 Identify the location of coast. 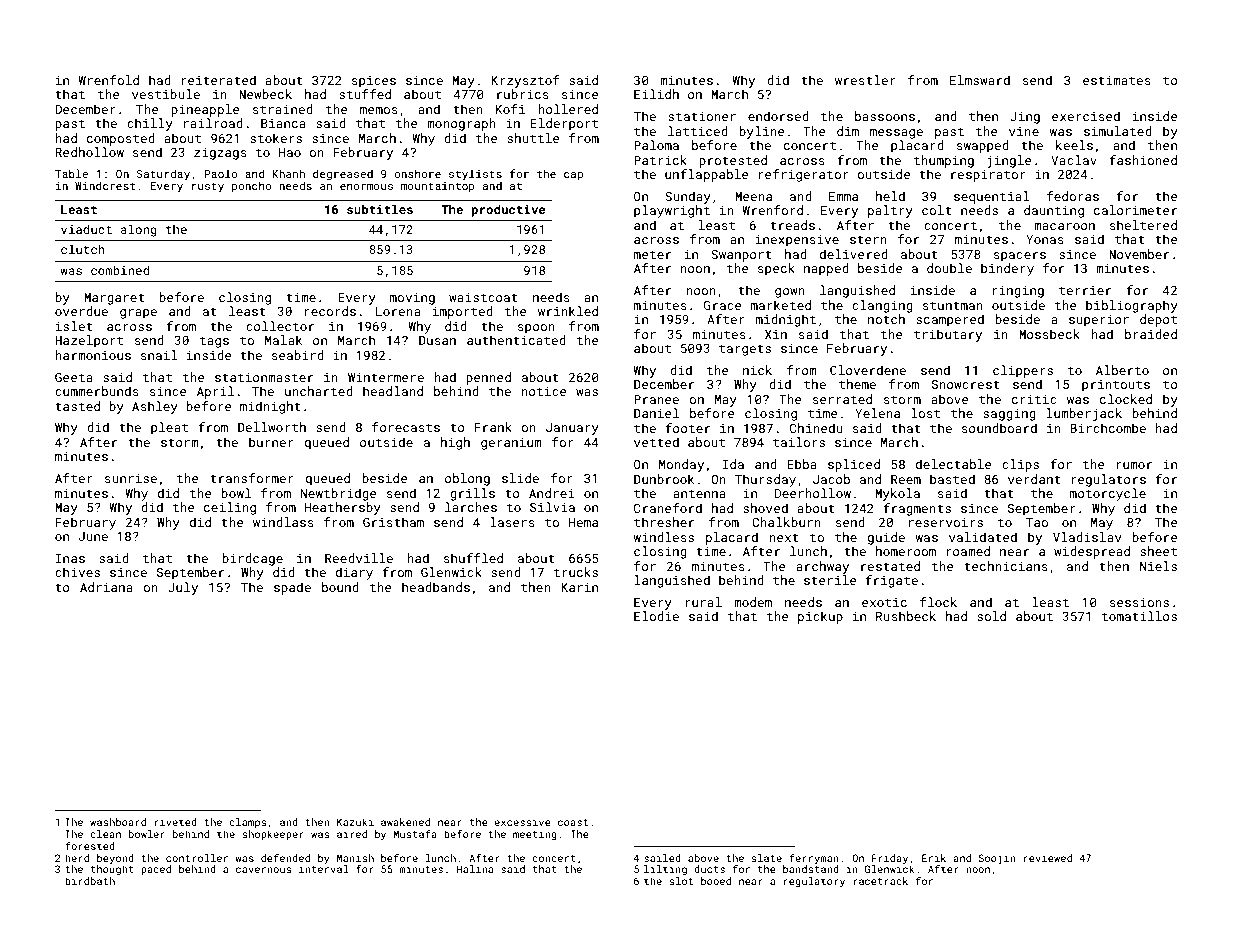
(573, 822).
